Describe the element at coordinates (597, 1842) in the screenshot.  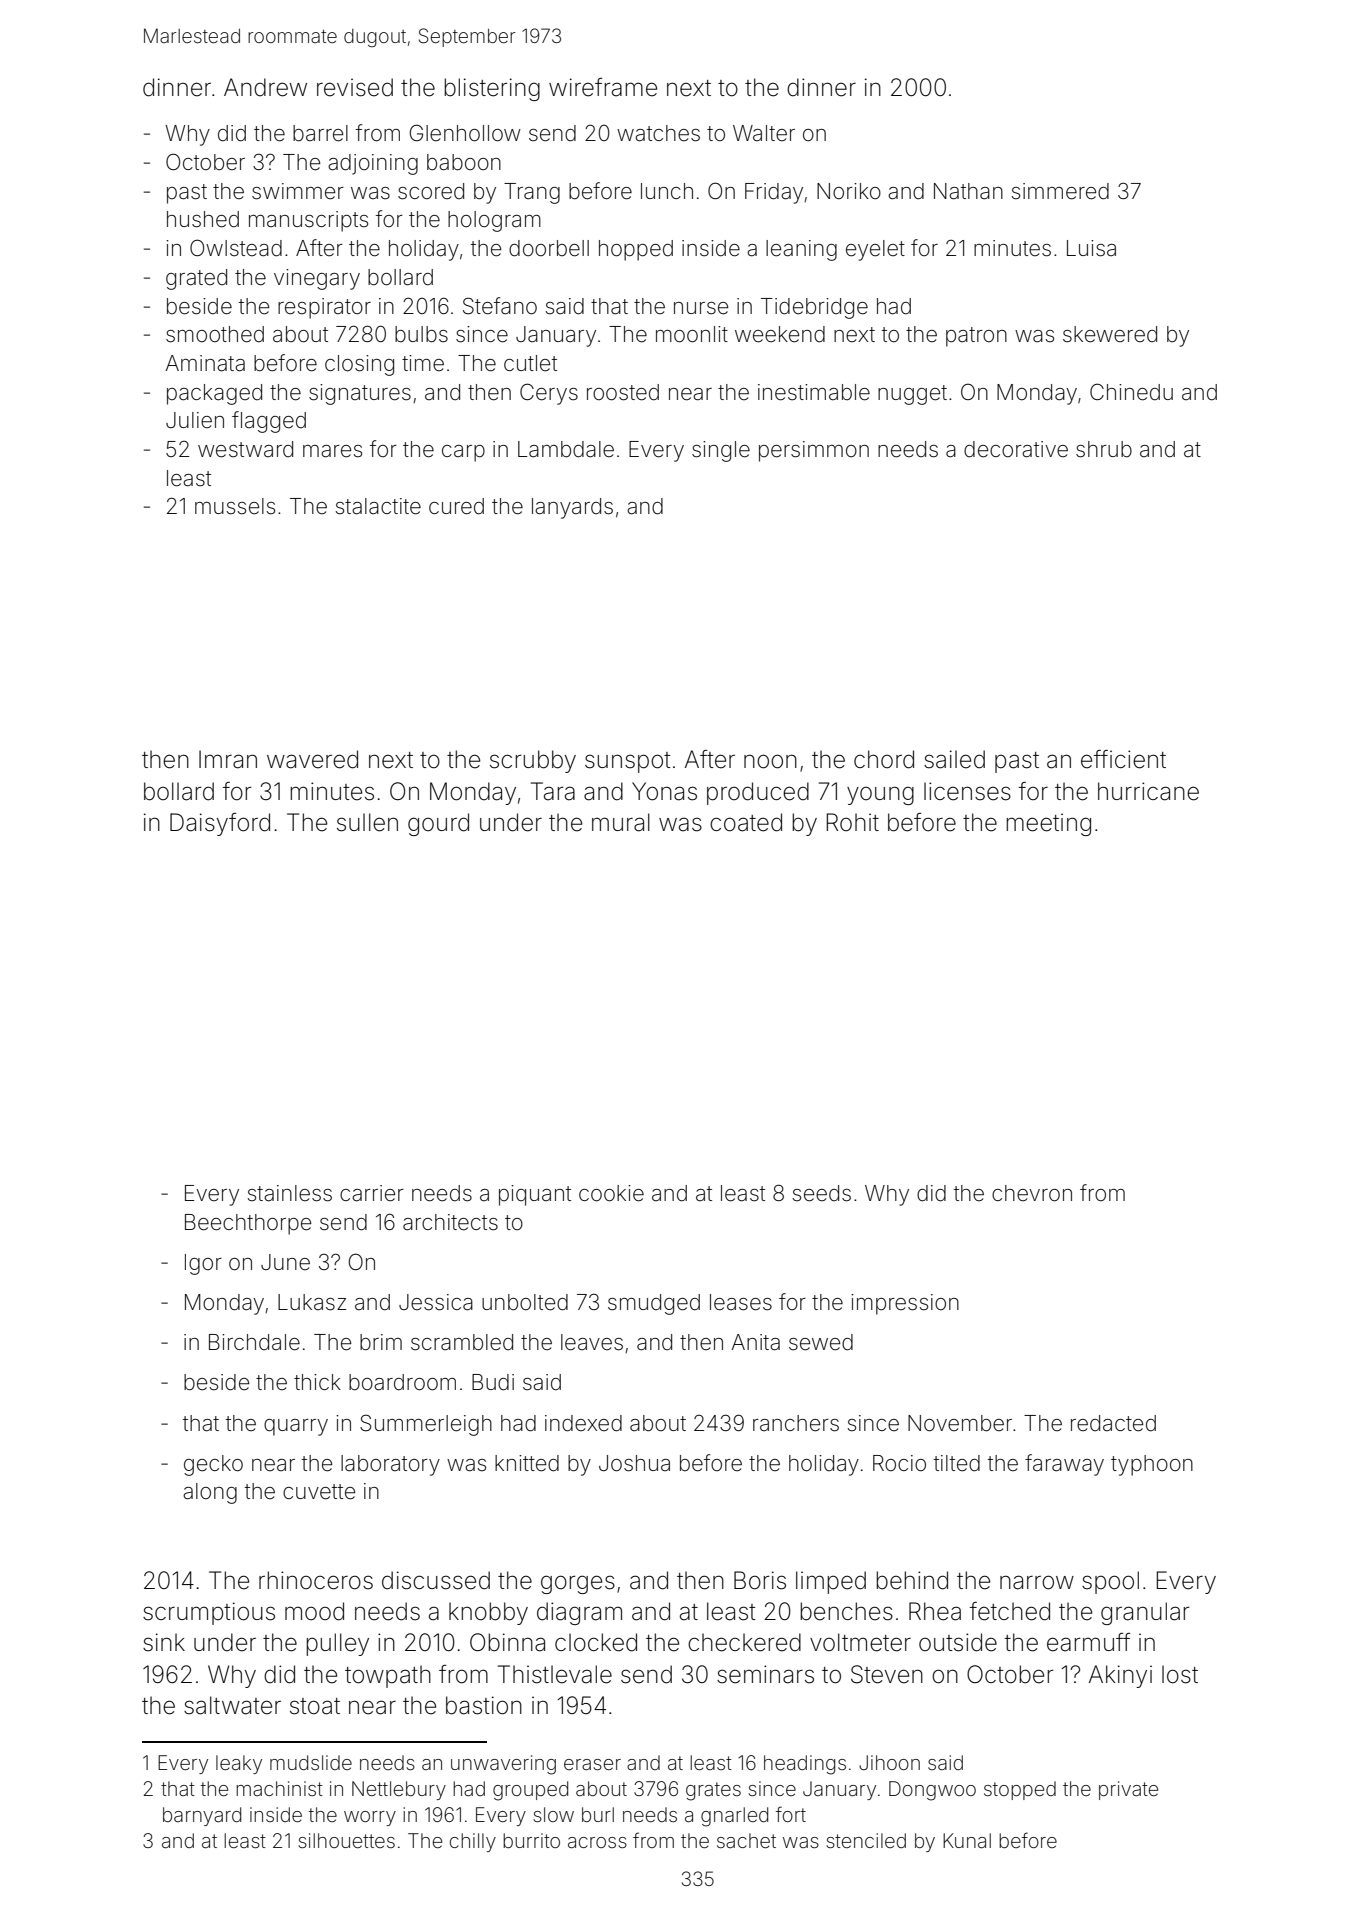
I see `across` at that location.
